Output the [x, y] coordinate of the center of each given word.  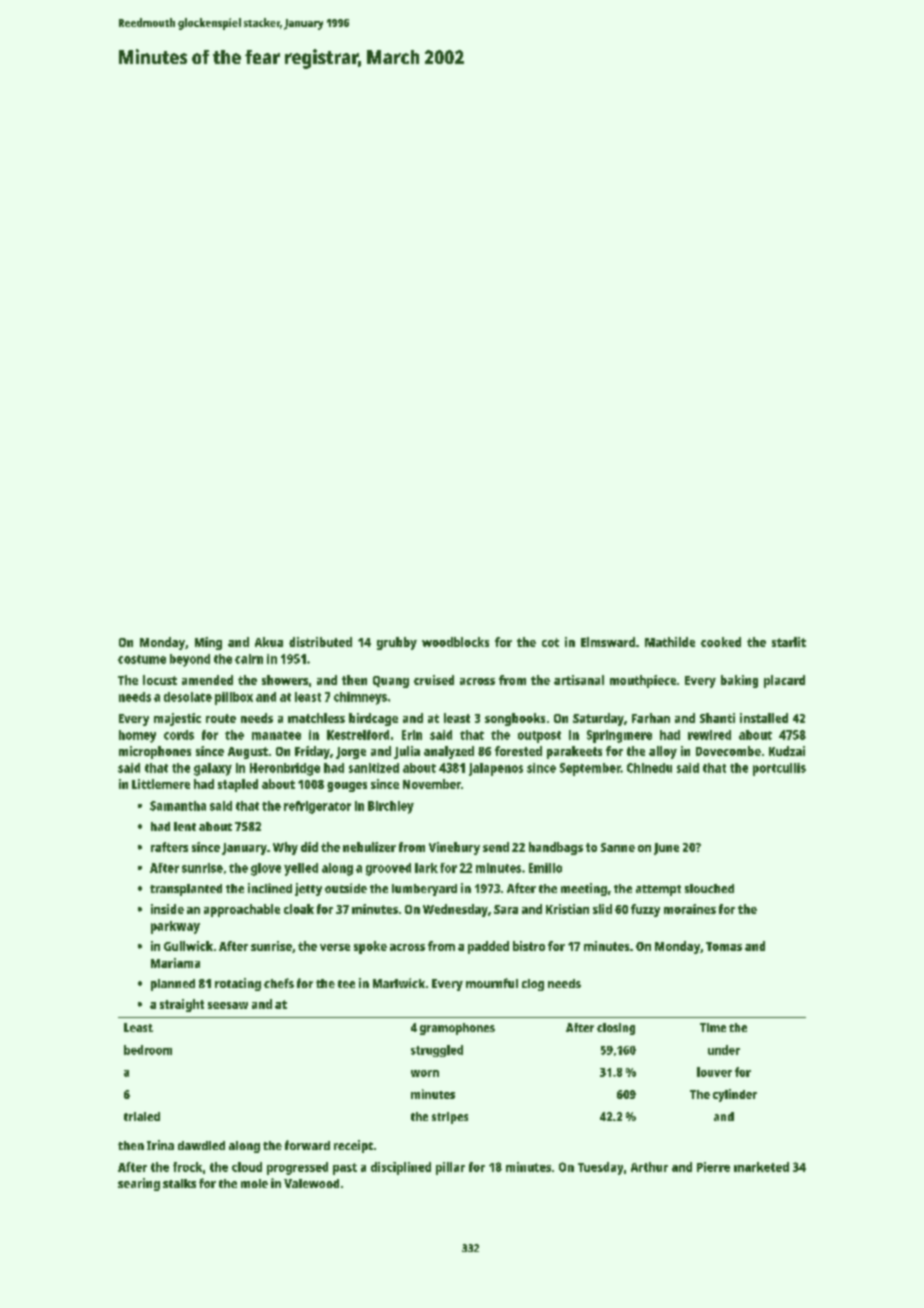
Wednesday [455, 910]
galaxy [213, 769]
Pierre [713, 1167]
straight [182, 1005]
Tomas [724, 946]
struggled [437, 1051]
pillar [450, 1168]
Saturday [598, 719]
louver [714, 1072]
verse [335, 947]
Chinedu [649, 768]
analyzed [449, 752]
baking [739, 681]
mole [254, 1183]
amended [207, 680]
